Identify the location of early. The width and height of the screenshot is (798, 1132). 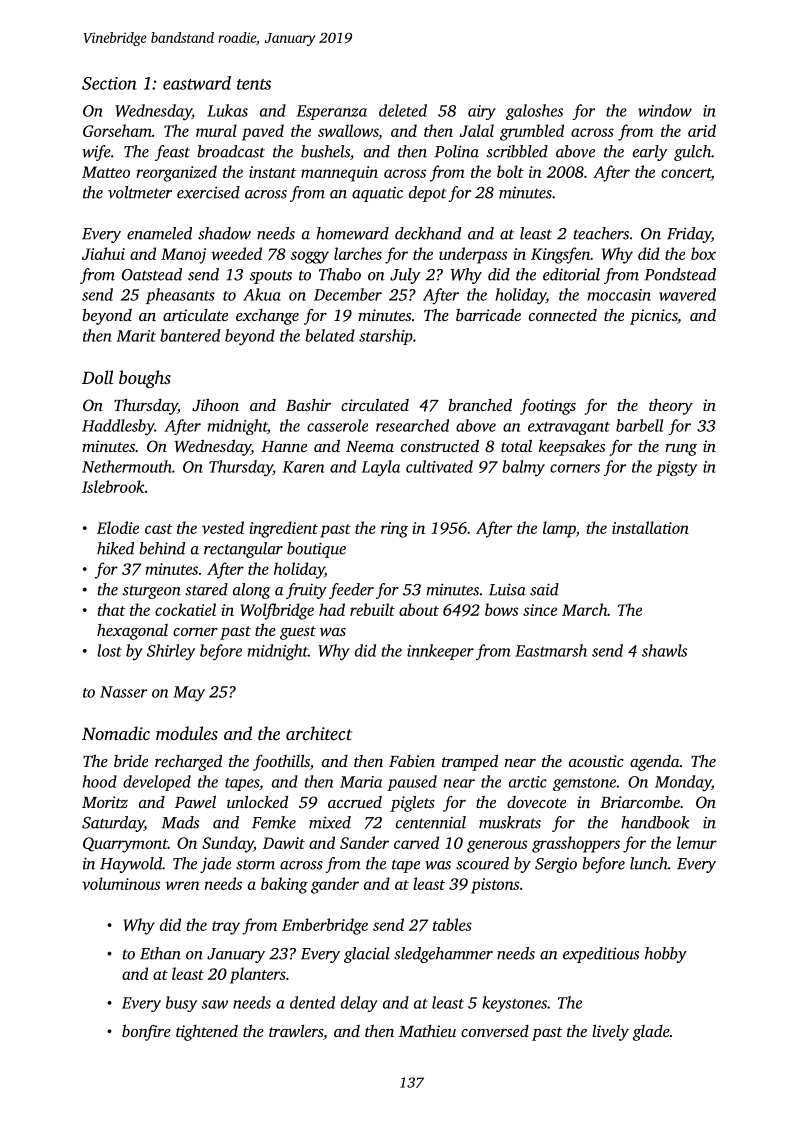
(650, 153).
